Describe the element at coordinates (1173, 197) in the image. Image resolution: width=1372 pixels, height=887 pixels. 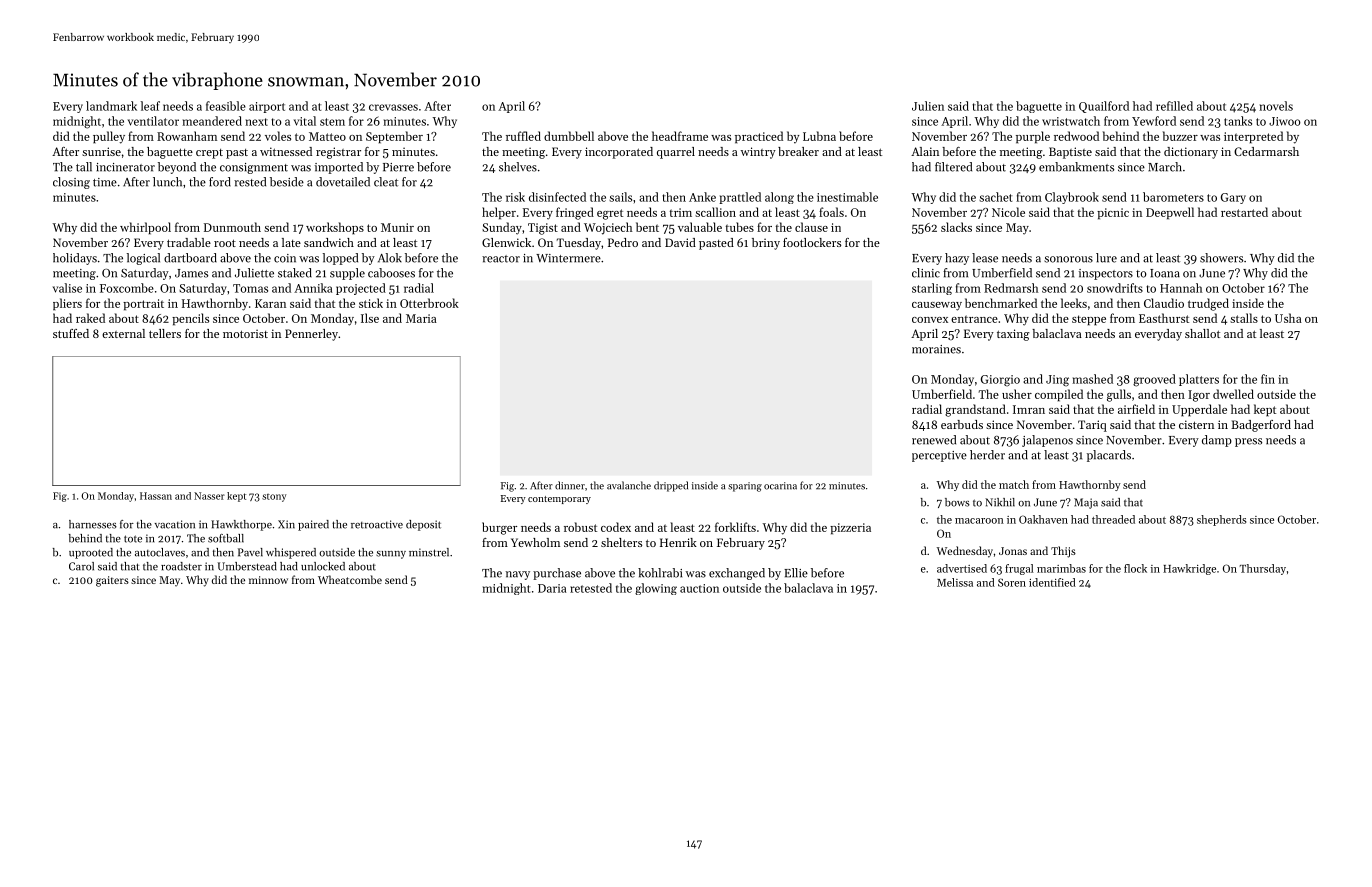
I see `barometers` at that location.
